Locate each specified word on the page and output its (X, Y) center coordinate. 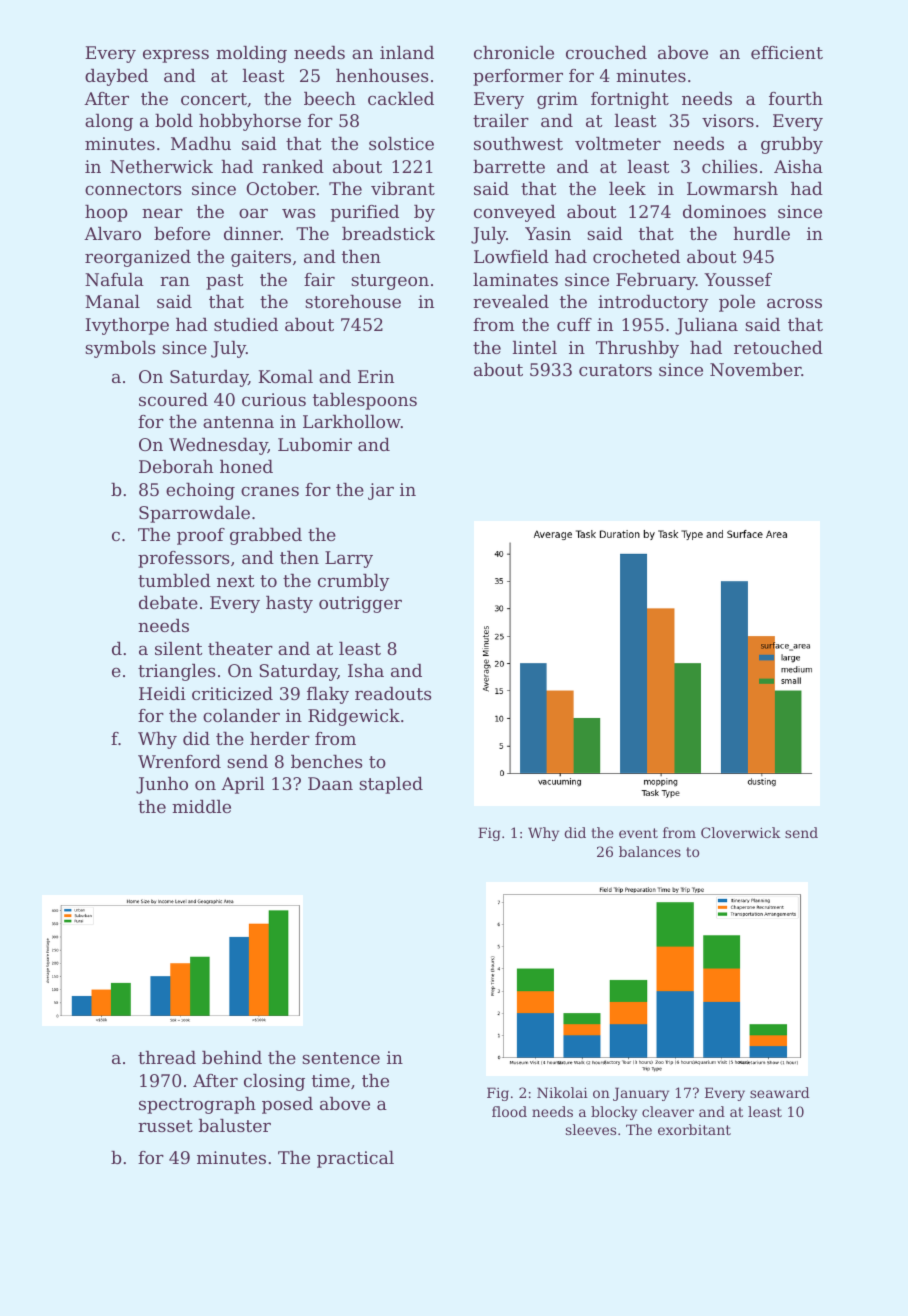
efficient (787, 52)
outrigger (360, 604)
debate (168, 602)
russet (165, 1126)
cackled (401, 98)
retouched (778, 347)
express (176, 56)
